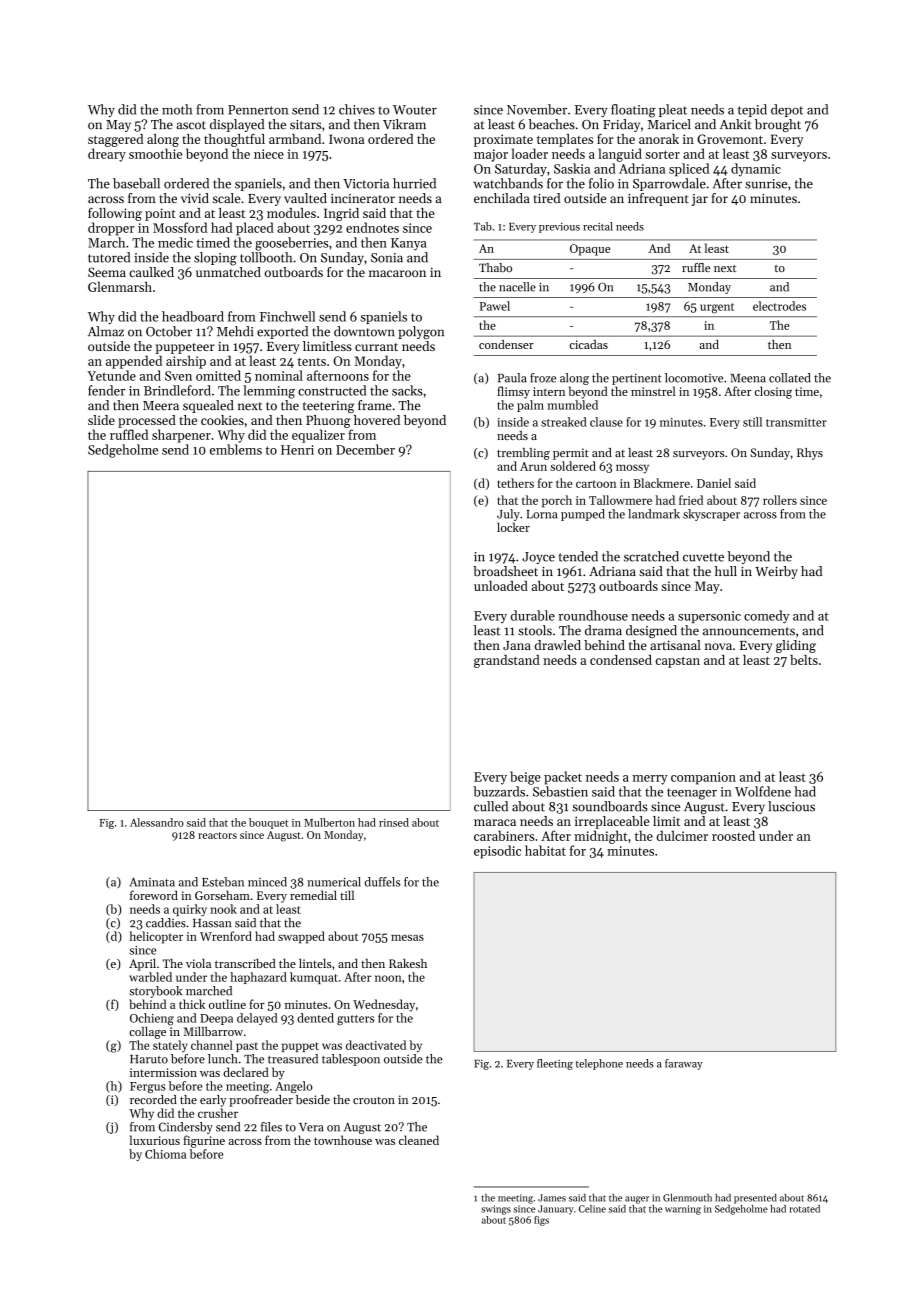  I want to click on rotated, so click(804, 1209).
